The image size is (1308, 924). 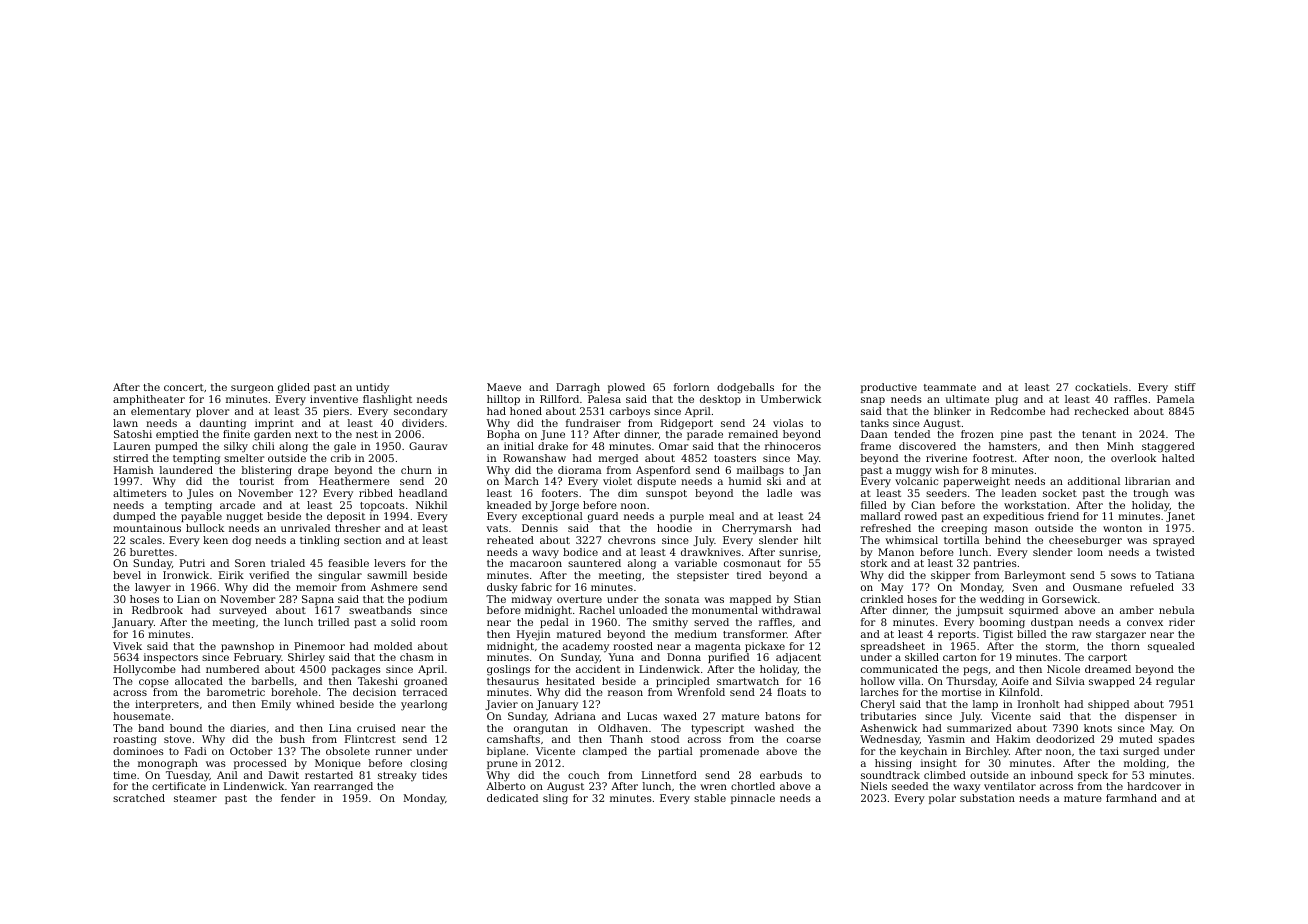 I want to click on barbells, so click(x=273, y=681).
